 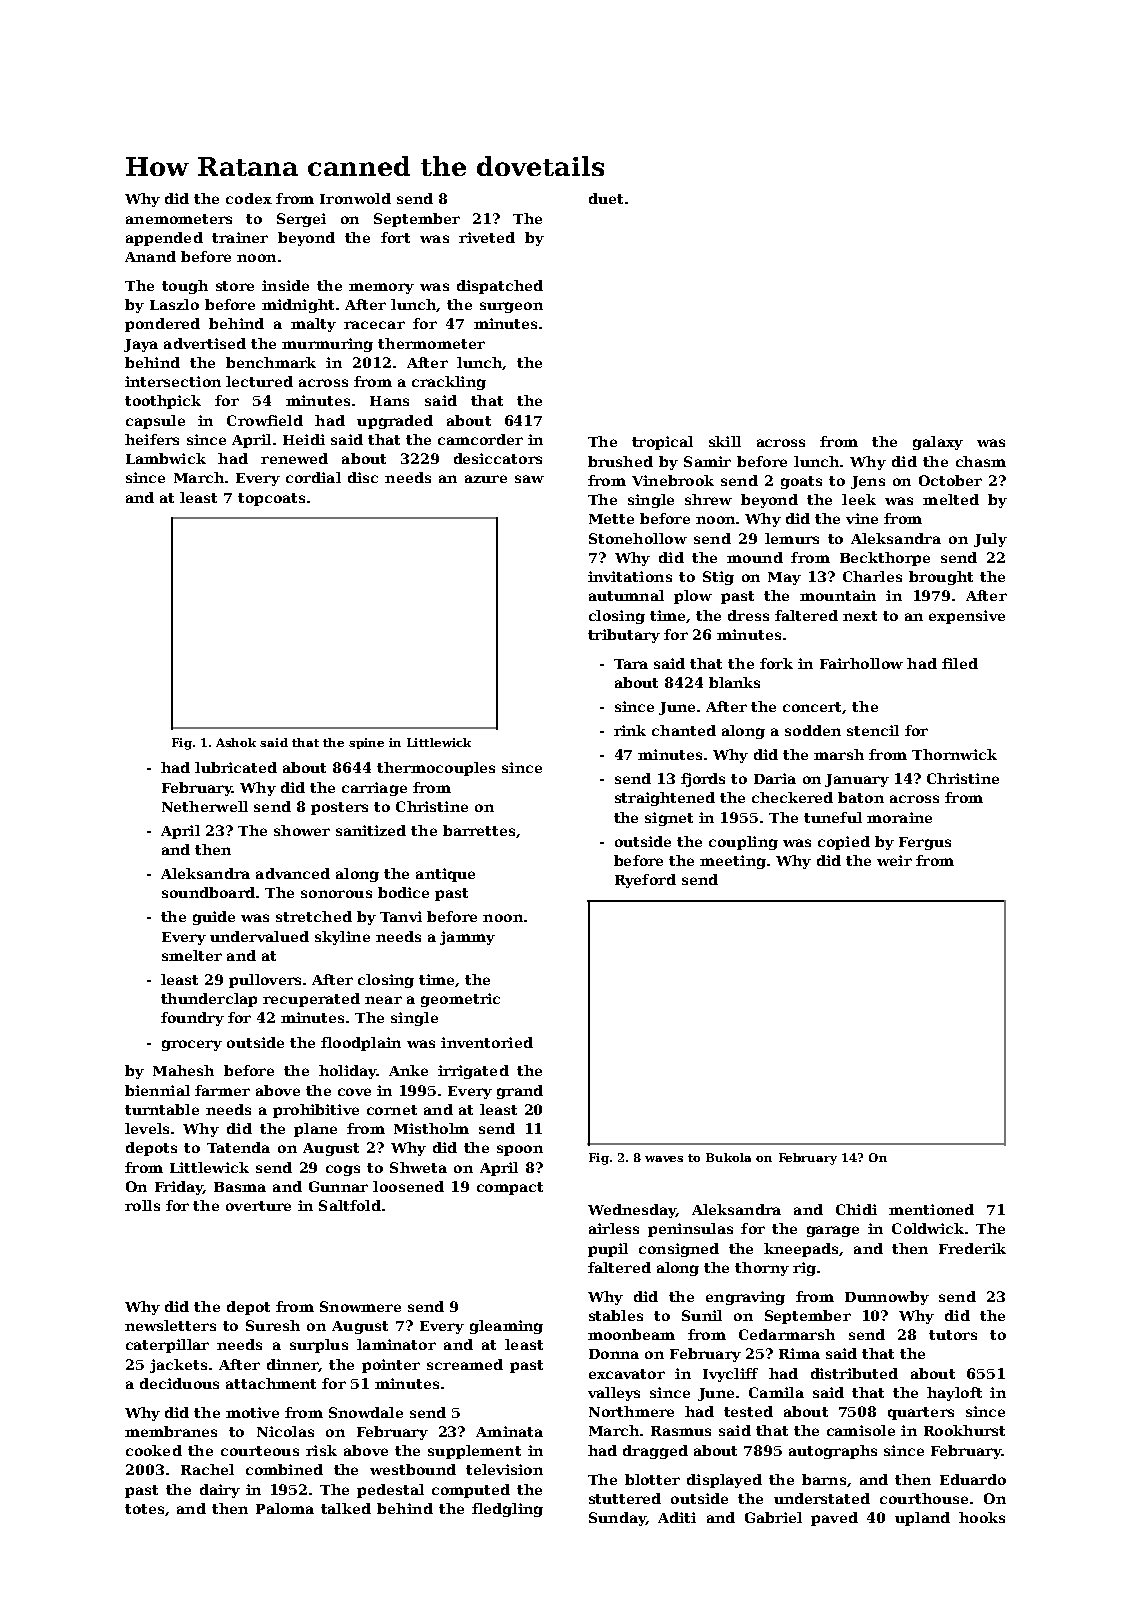 What do you see at coordinates (665, 799) in the image?
I see `straightened` at bounding box center [665, 799].
